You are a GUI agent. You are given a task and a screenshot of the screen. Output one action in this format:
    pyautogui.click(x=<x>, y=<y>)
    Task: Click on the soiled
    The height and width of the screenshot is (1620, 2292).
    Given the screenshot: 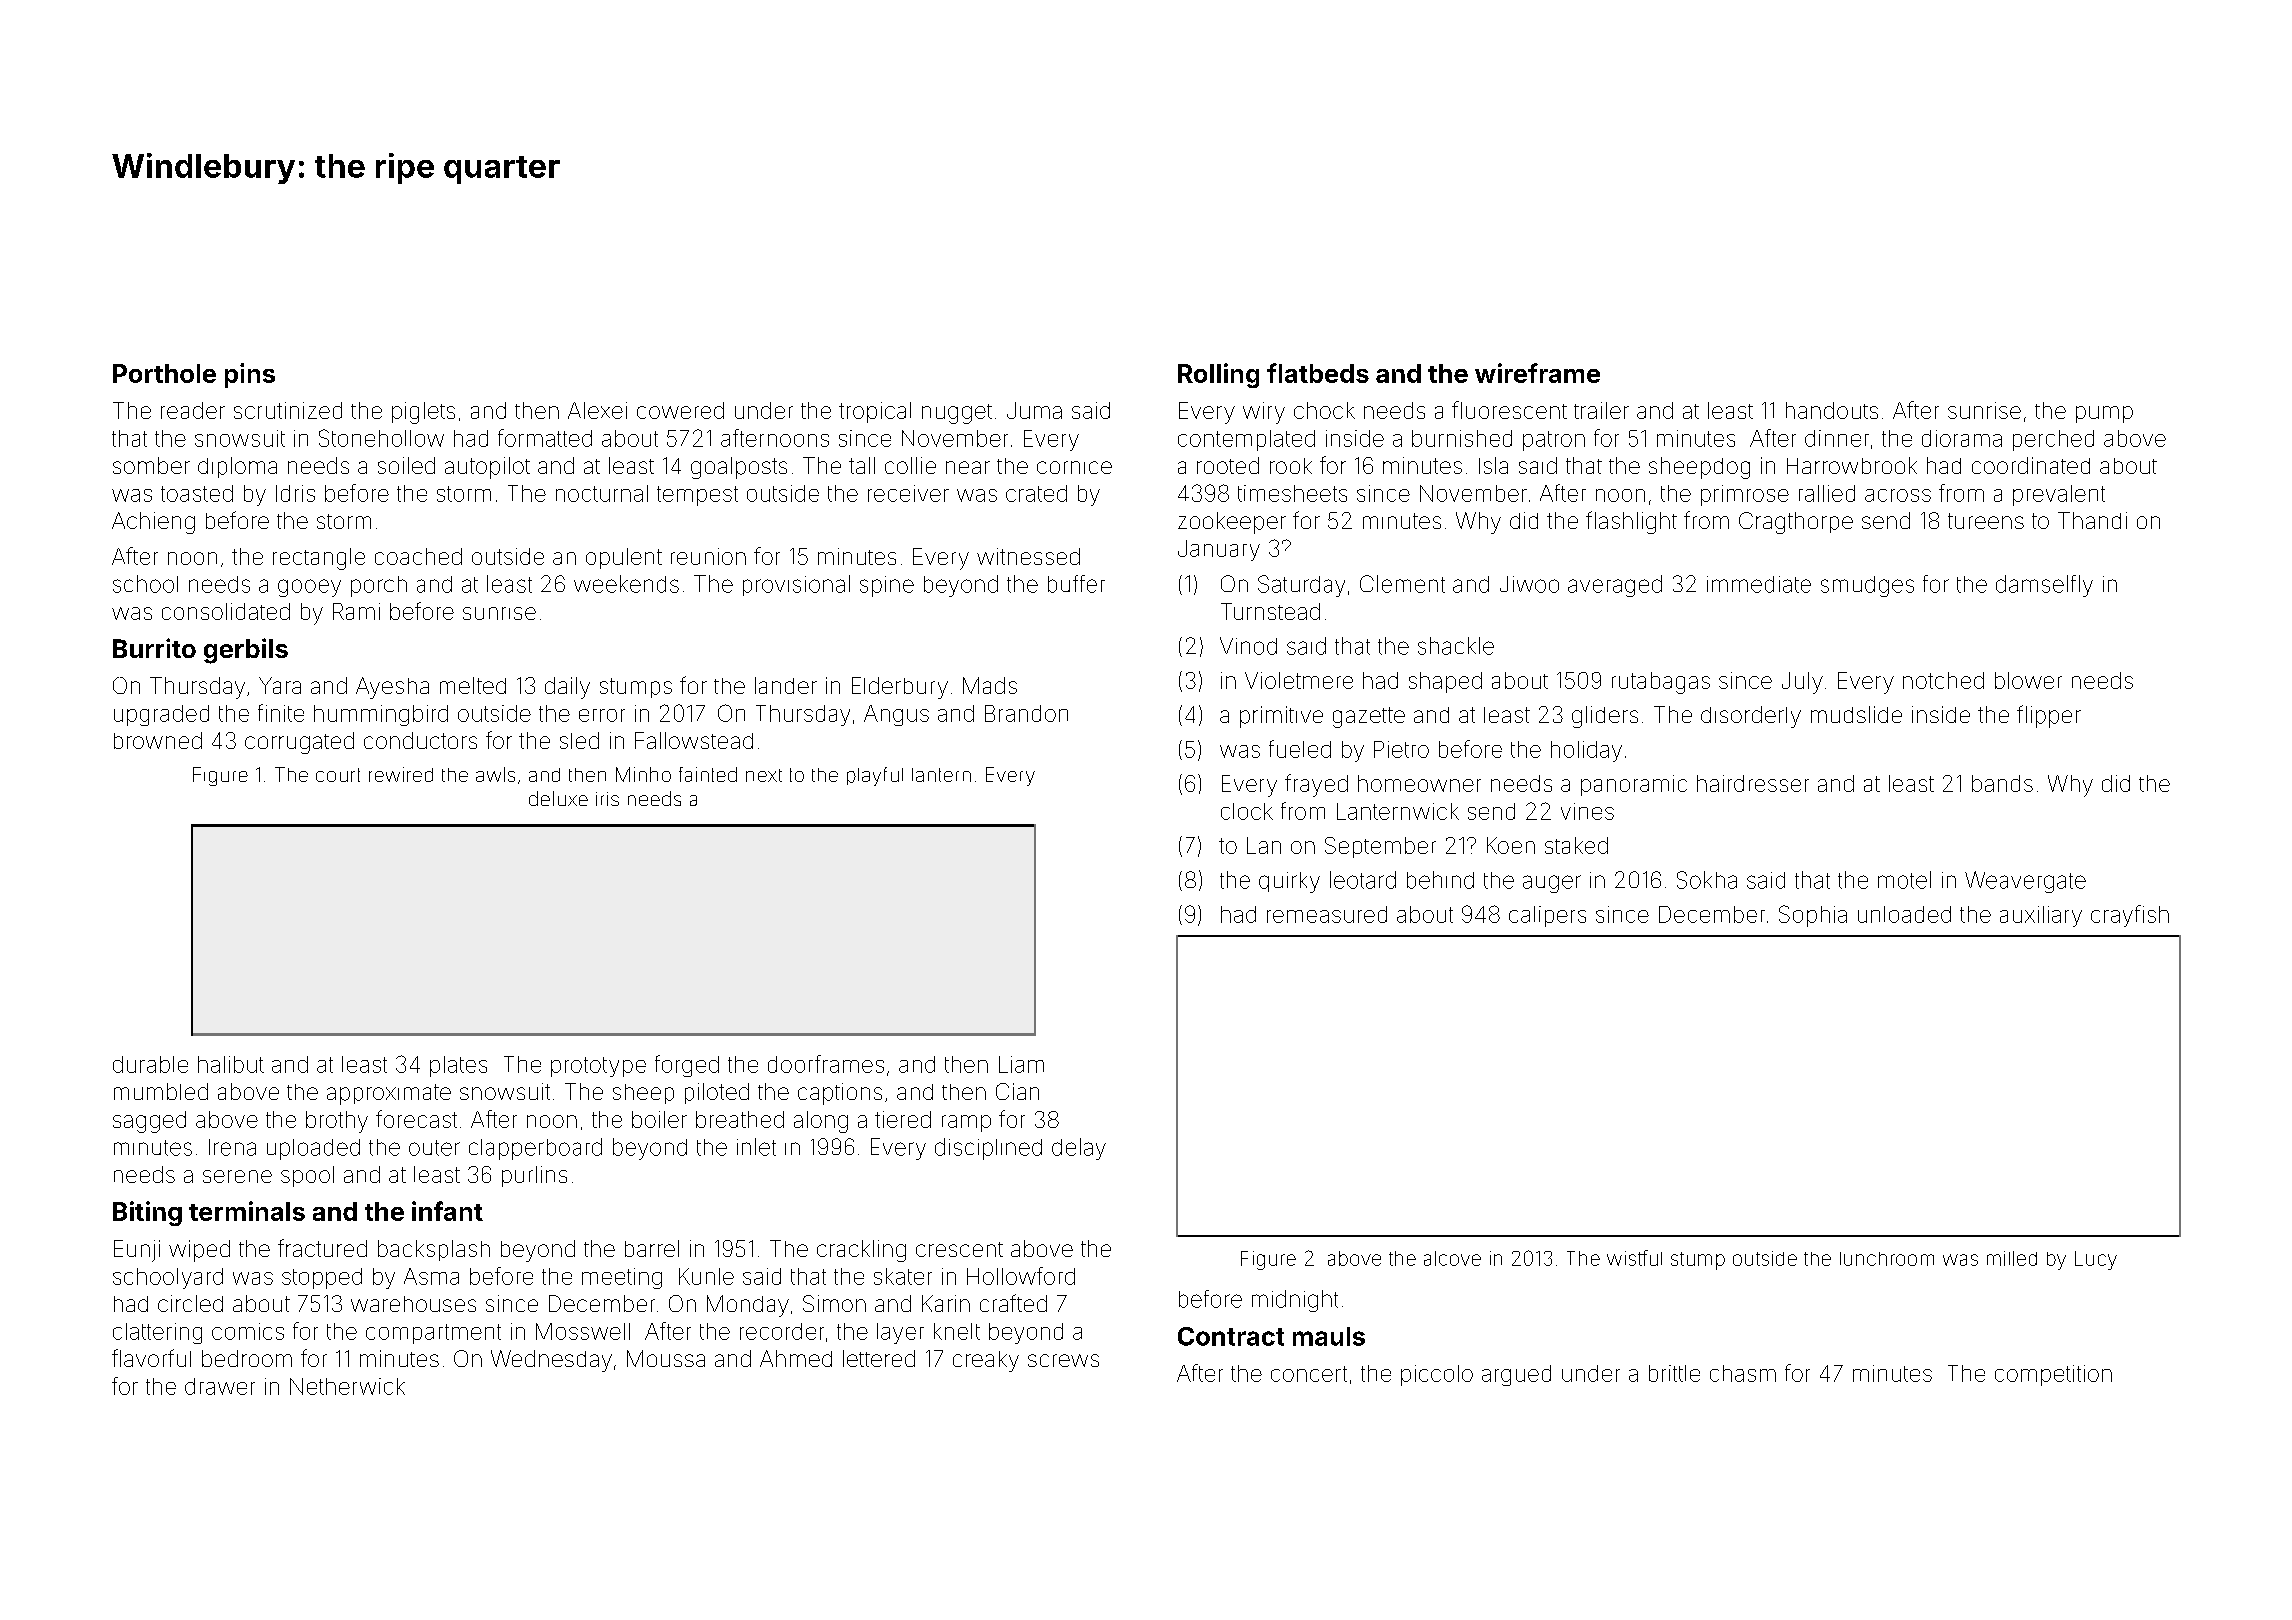 What is the action you would take?
    pyautogui.click(x=406, y=465)
